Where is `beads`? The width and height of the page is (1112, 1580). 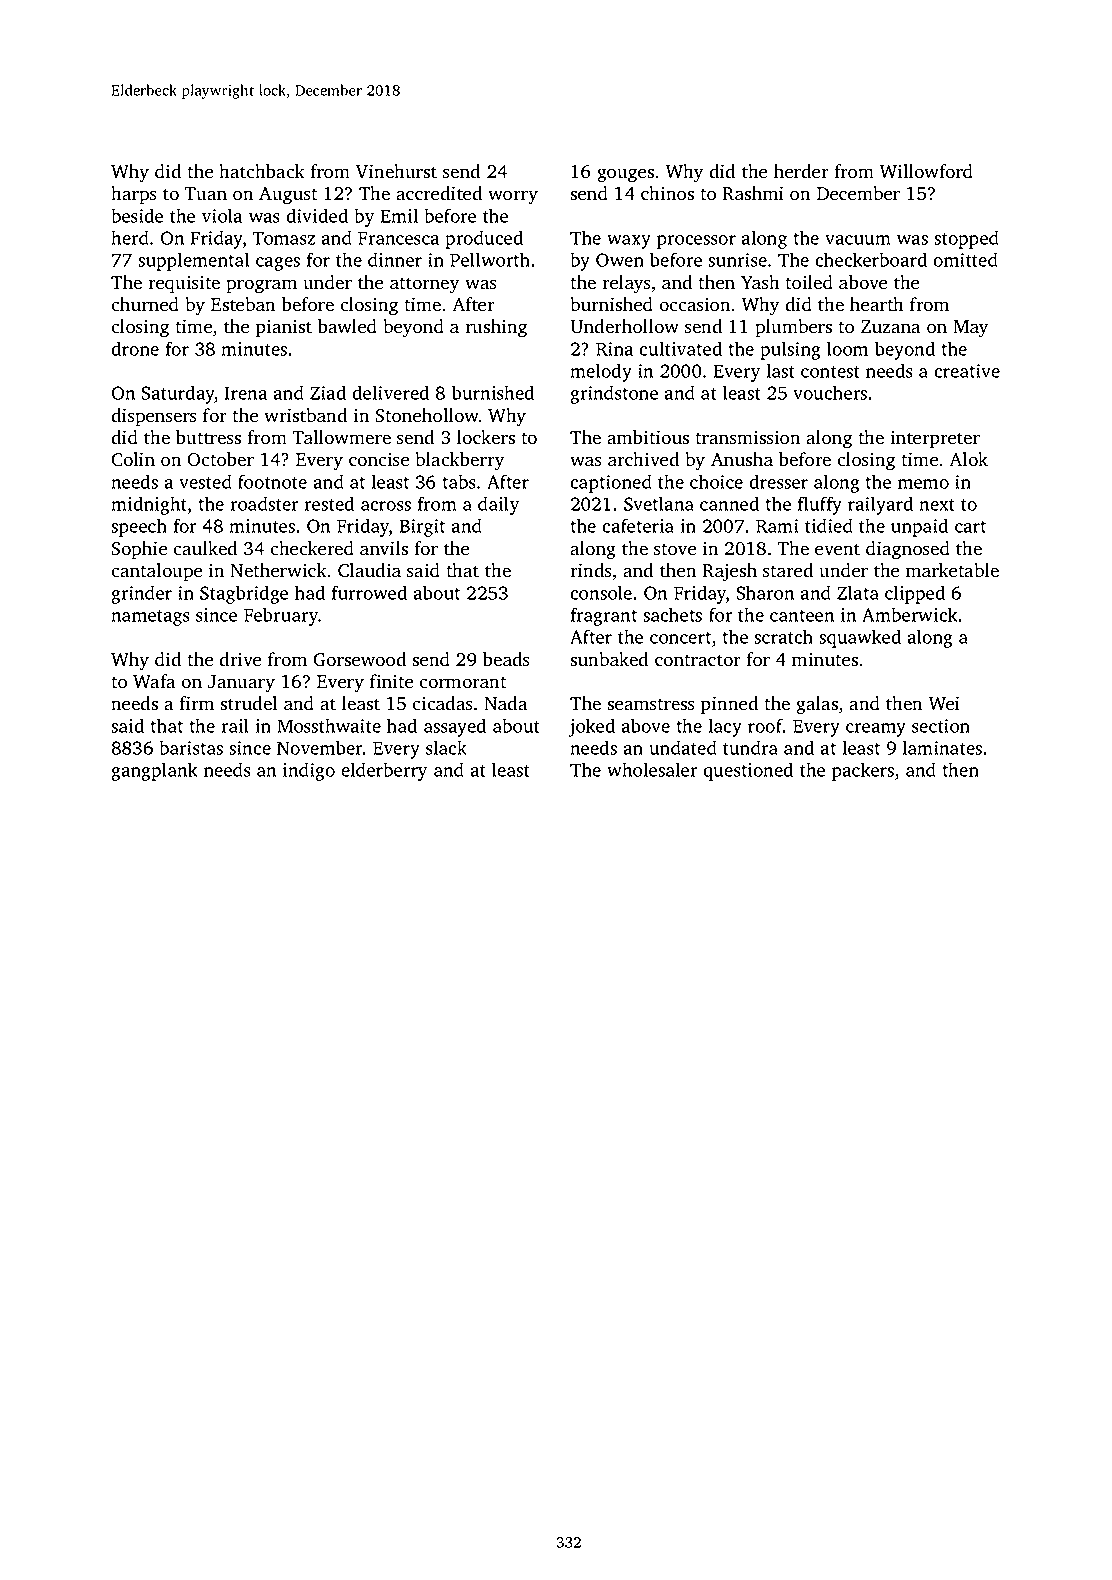 beads is located at coordinates (506, 659).
